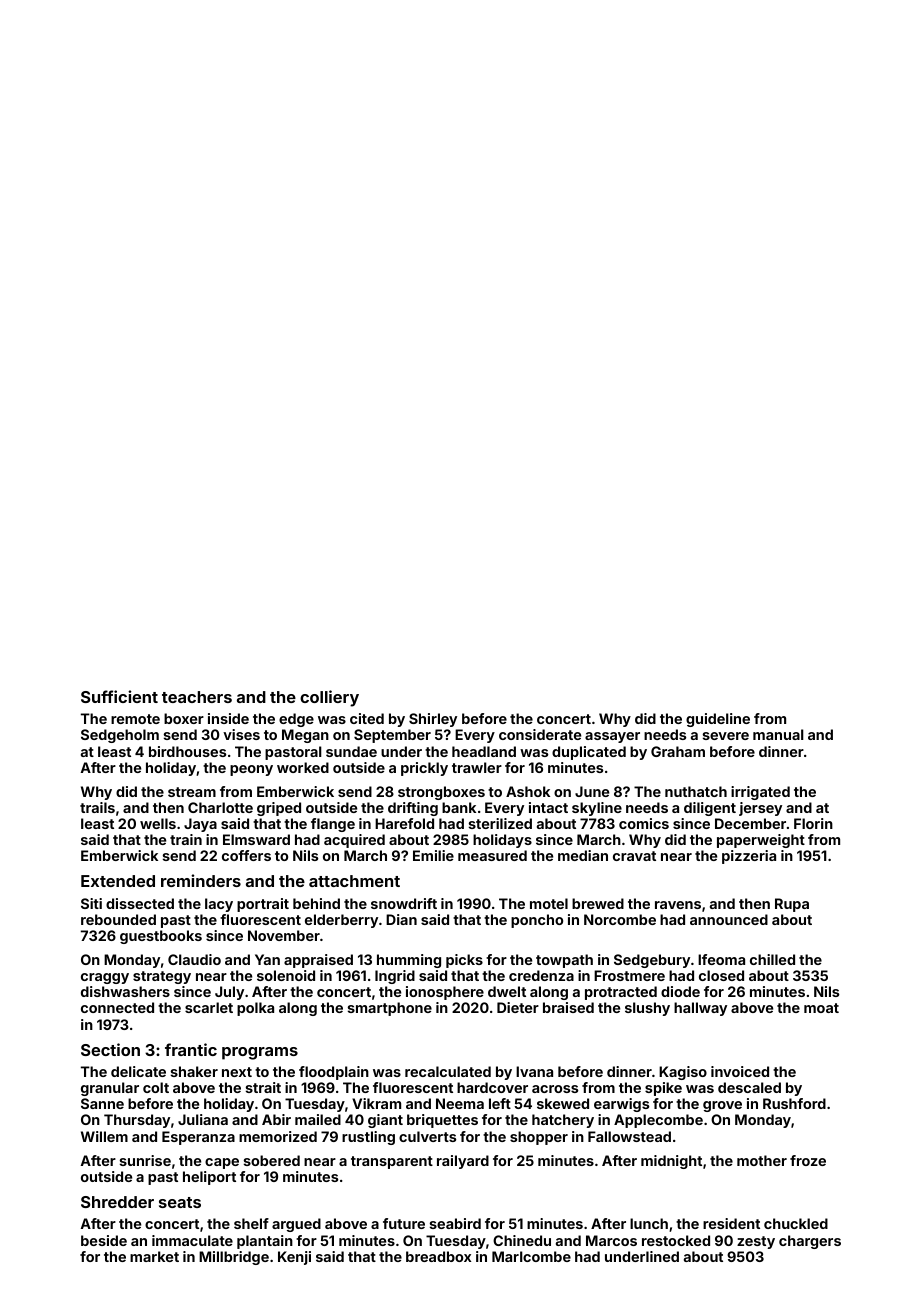 The width and height of the document is (924, 1308). I want to click on mother, so click(762, 1160).
